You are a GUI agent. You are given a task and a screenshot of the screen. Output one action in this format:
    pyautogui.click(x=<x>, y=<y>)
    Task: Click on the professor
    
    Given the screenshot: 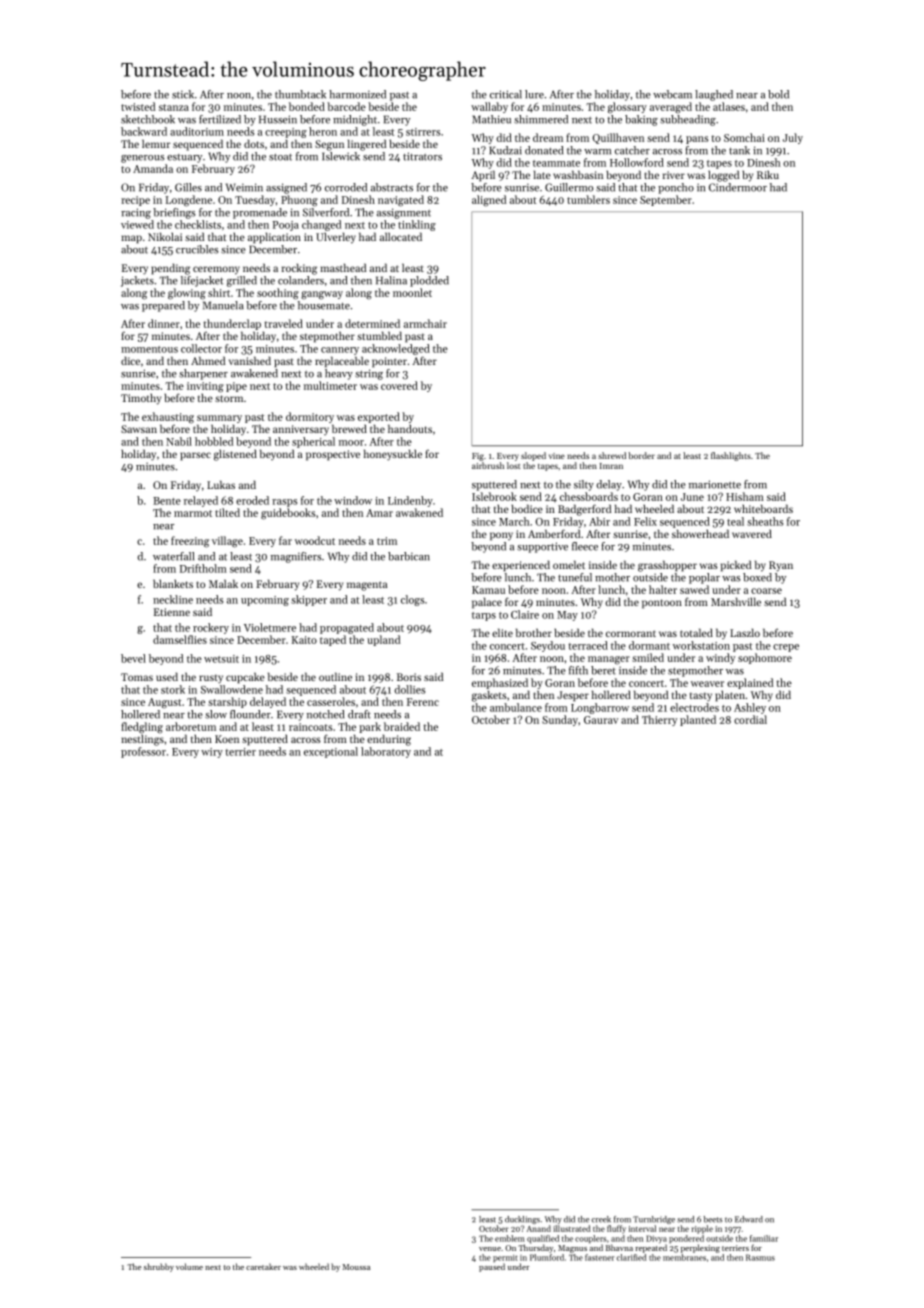 What is the action you would take?
    pyautogui.click(x=143, y=752)
